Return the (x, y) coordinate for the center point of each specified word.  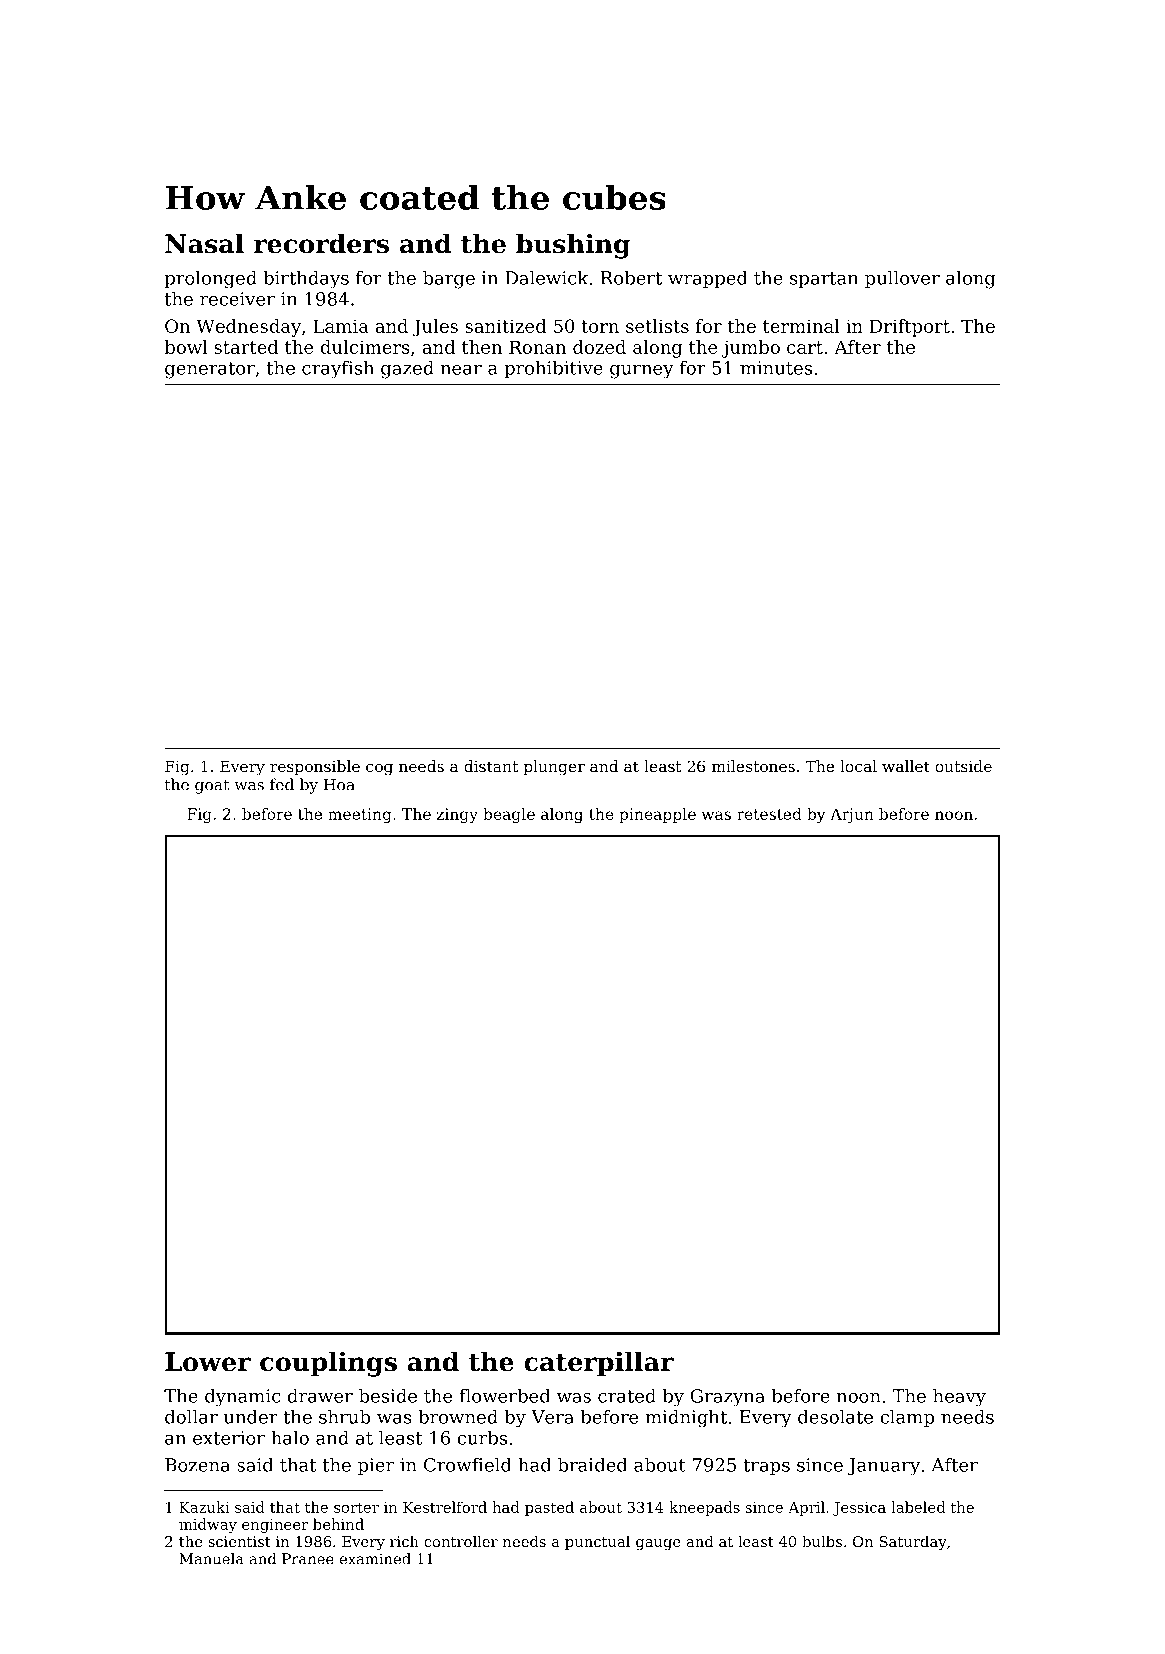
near (461, 370)
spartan (824, 280)
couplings (328, 1364)
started (246, 347)
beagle (509, 815)
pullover (902, 280)
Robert (631, 278)
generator (210, 370)
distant (491, 766)
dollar (191, 1417)
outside (963, 766)
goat (212, 786)
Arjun (852, 815)
